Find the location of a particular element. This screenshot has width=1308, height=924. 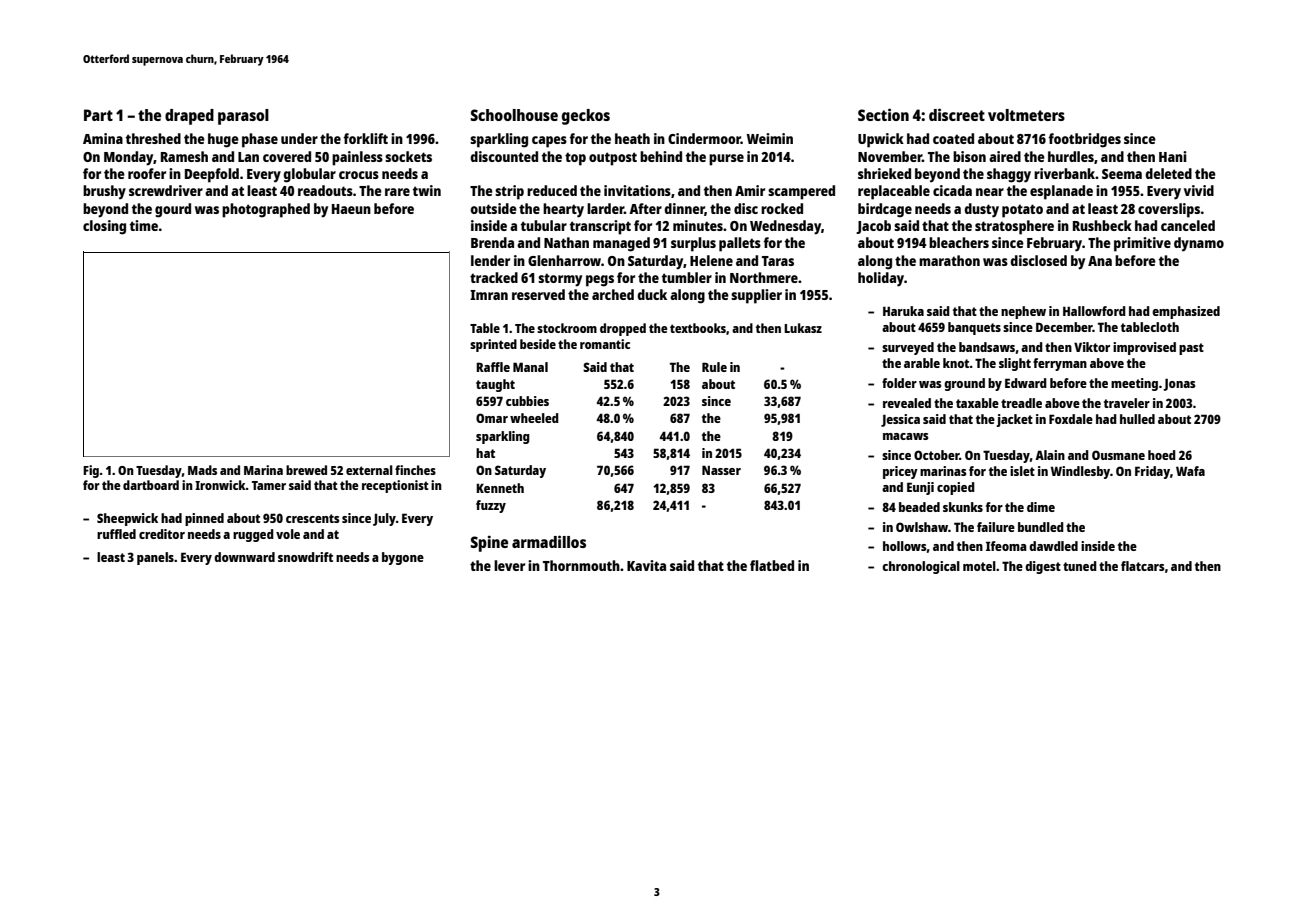

Imran is located at coordinates (489, 295).
